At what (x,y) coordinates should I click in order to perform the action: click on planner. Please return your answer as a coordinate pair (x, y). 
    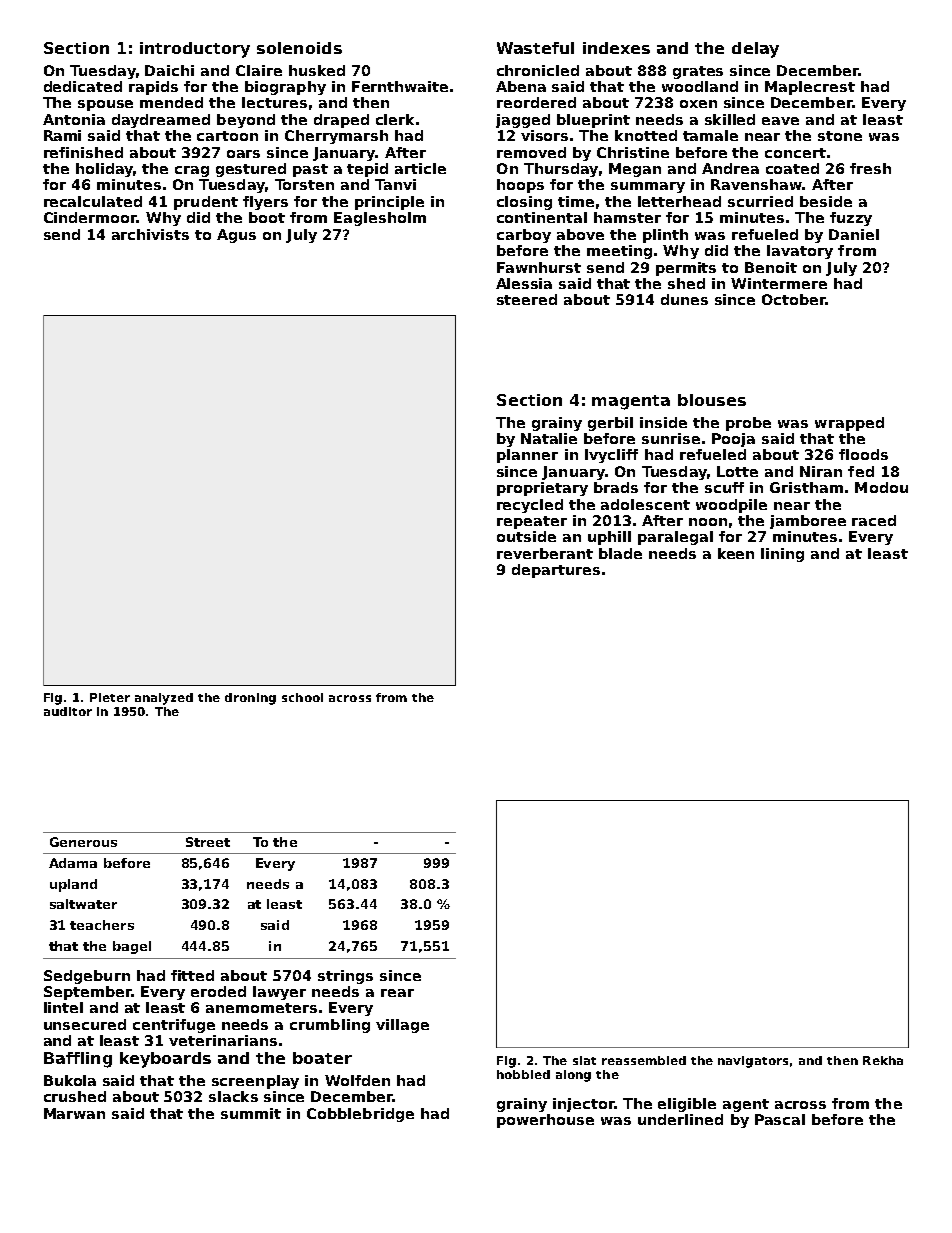
    Looking at the image, I should click on (527, 456).
